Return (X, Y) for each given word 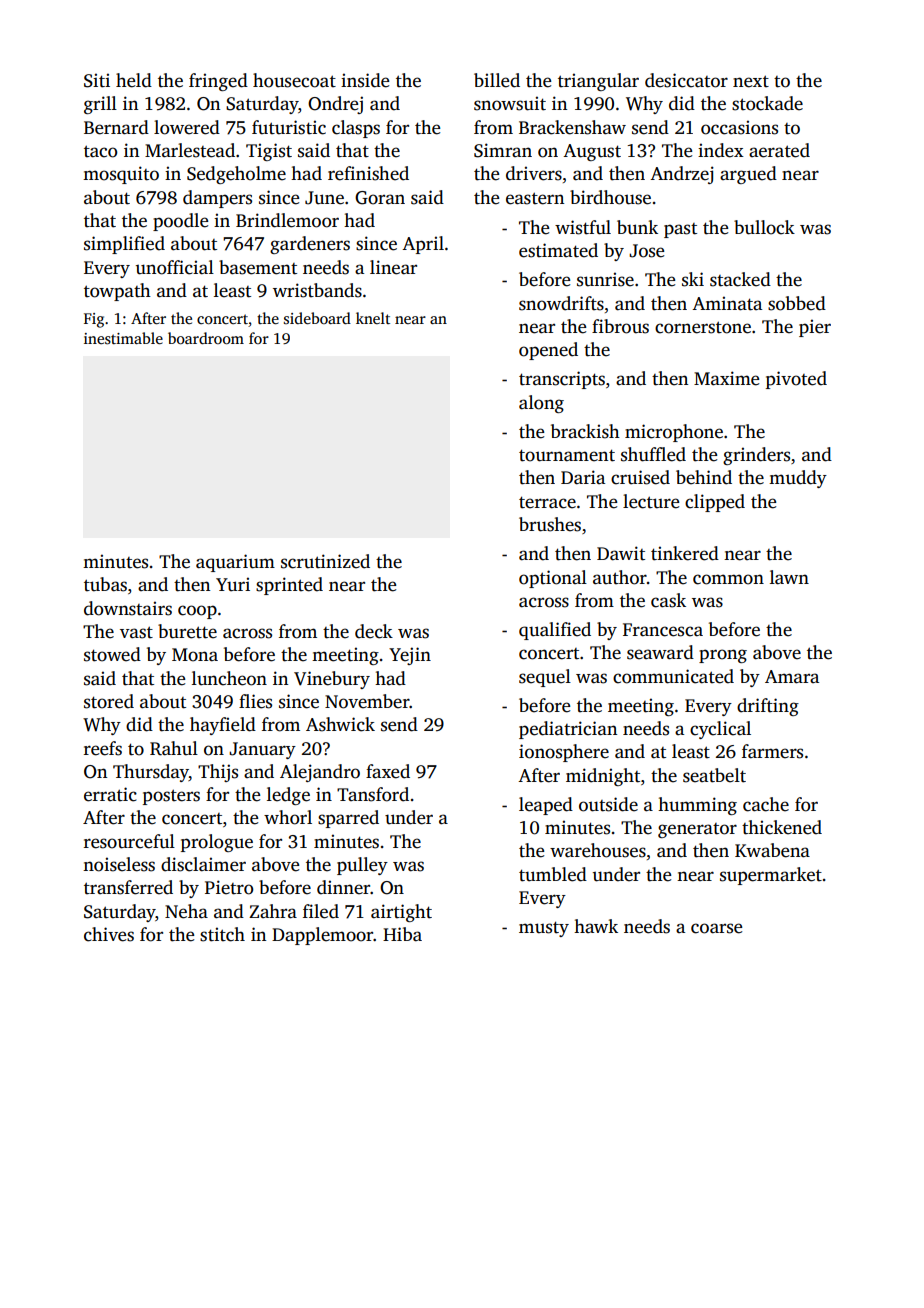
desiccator (686, 80)
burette (187, 631)
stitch (222, 934)
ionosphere (564, 753)
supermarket (771, 876)
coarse (716, 928)
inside (365, 80)
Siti (97, 80)
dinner (343, 887)
